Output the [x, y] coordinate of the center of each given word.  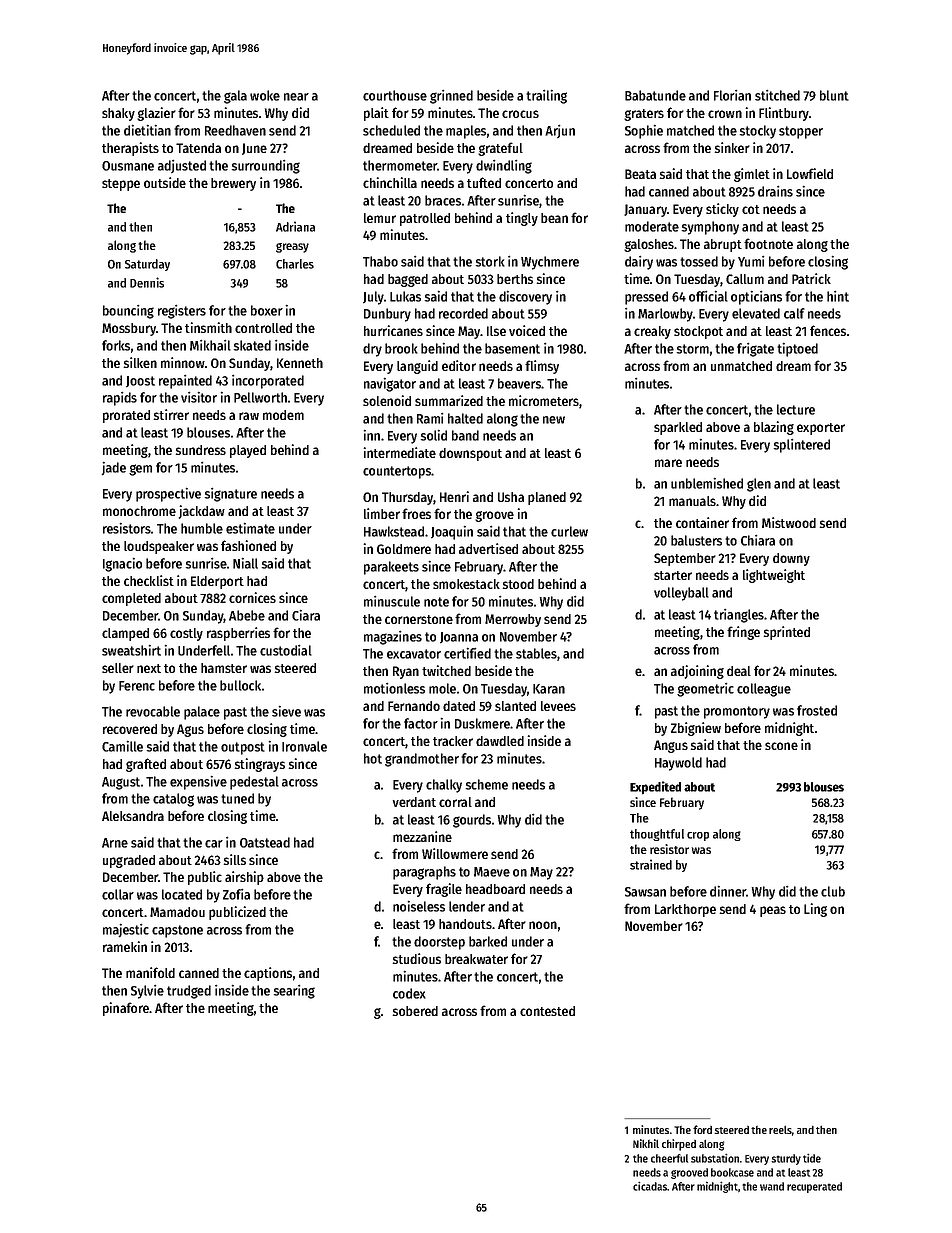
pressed [646, 298]
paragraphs [424, 873]
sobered [415, 1011]
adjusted [182, 166]
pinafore [126, 1009]
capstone [177, 931]
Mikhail [210, 345]
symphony [710, 228]
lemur [380, 218]
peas [773, 911]
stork [490, 261]
